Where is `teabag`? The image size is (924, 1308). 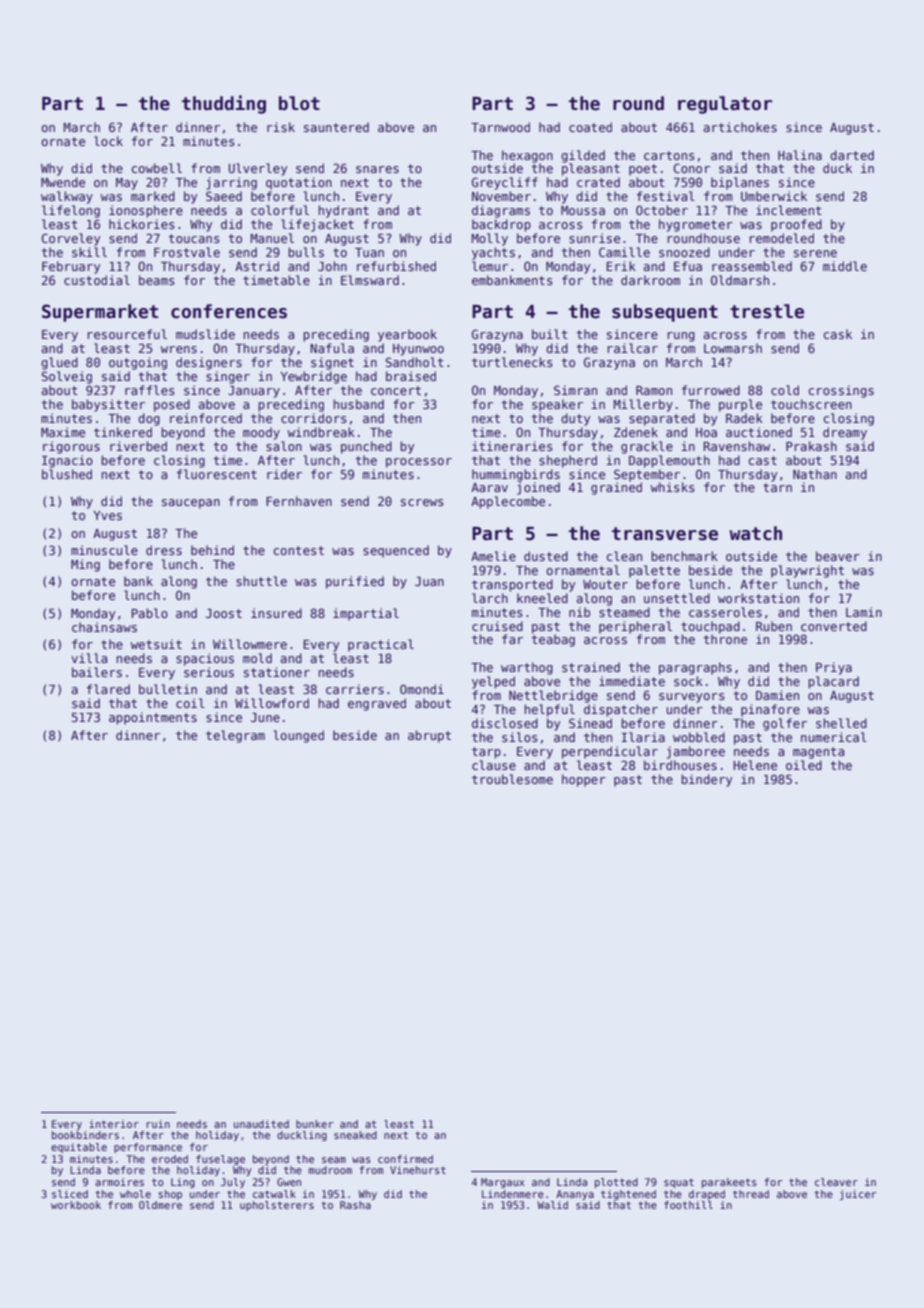
teabag is located at coordinates (553, 640).
